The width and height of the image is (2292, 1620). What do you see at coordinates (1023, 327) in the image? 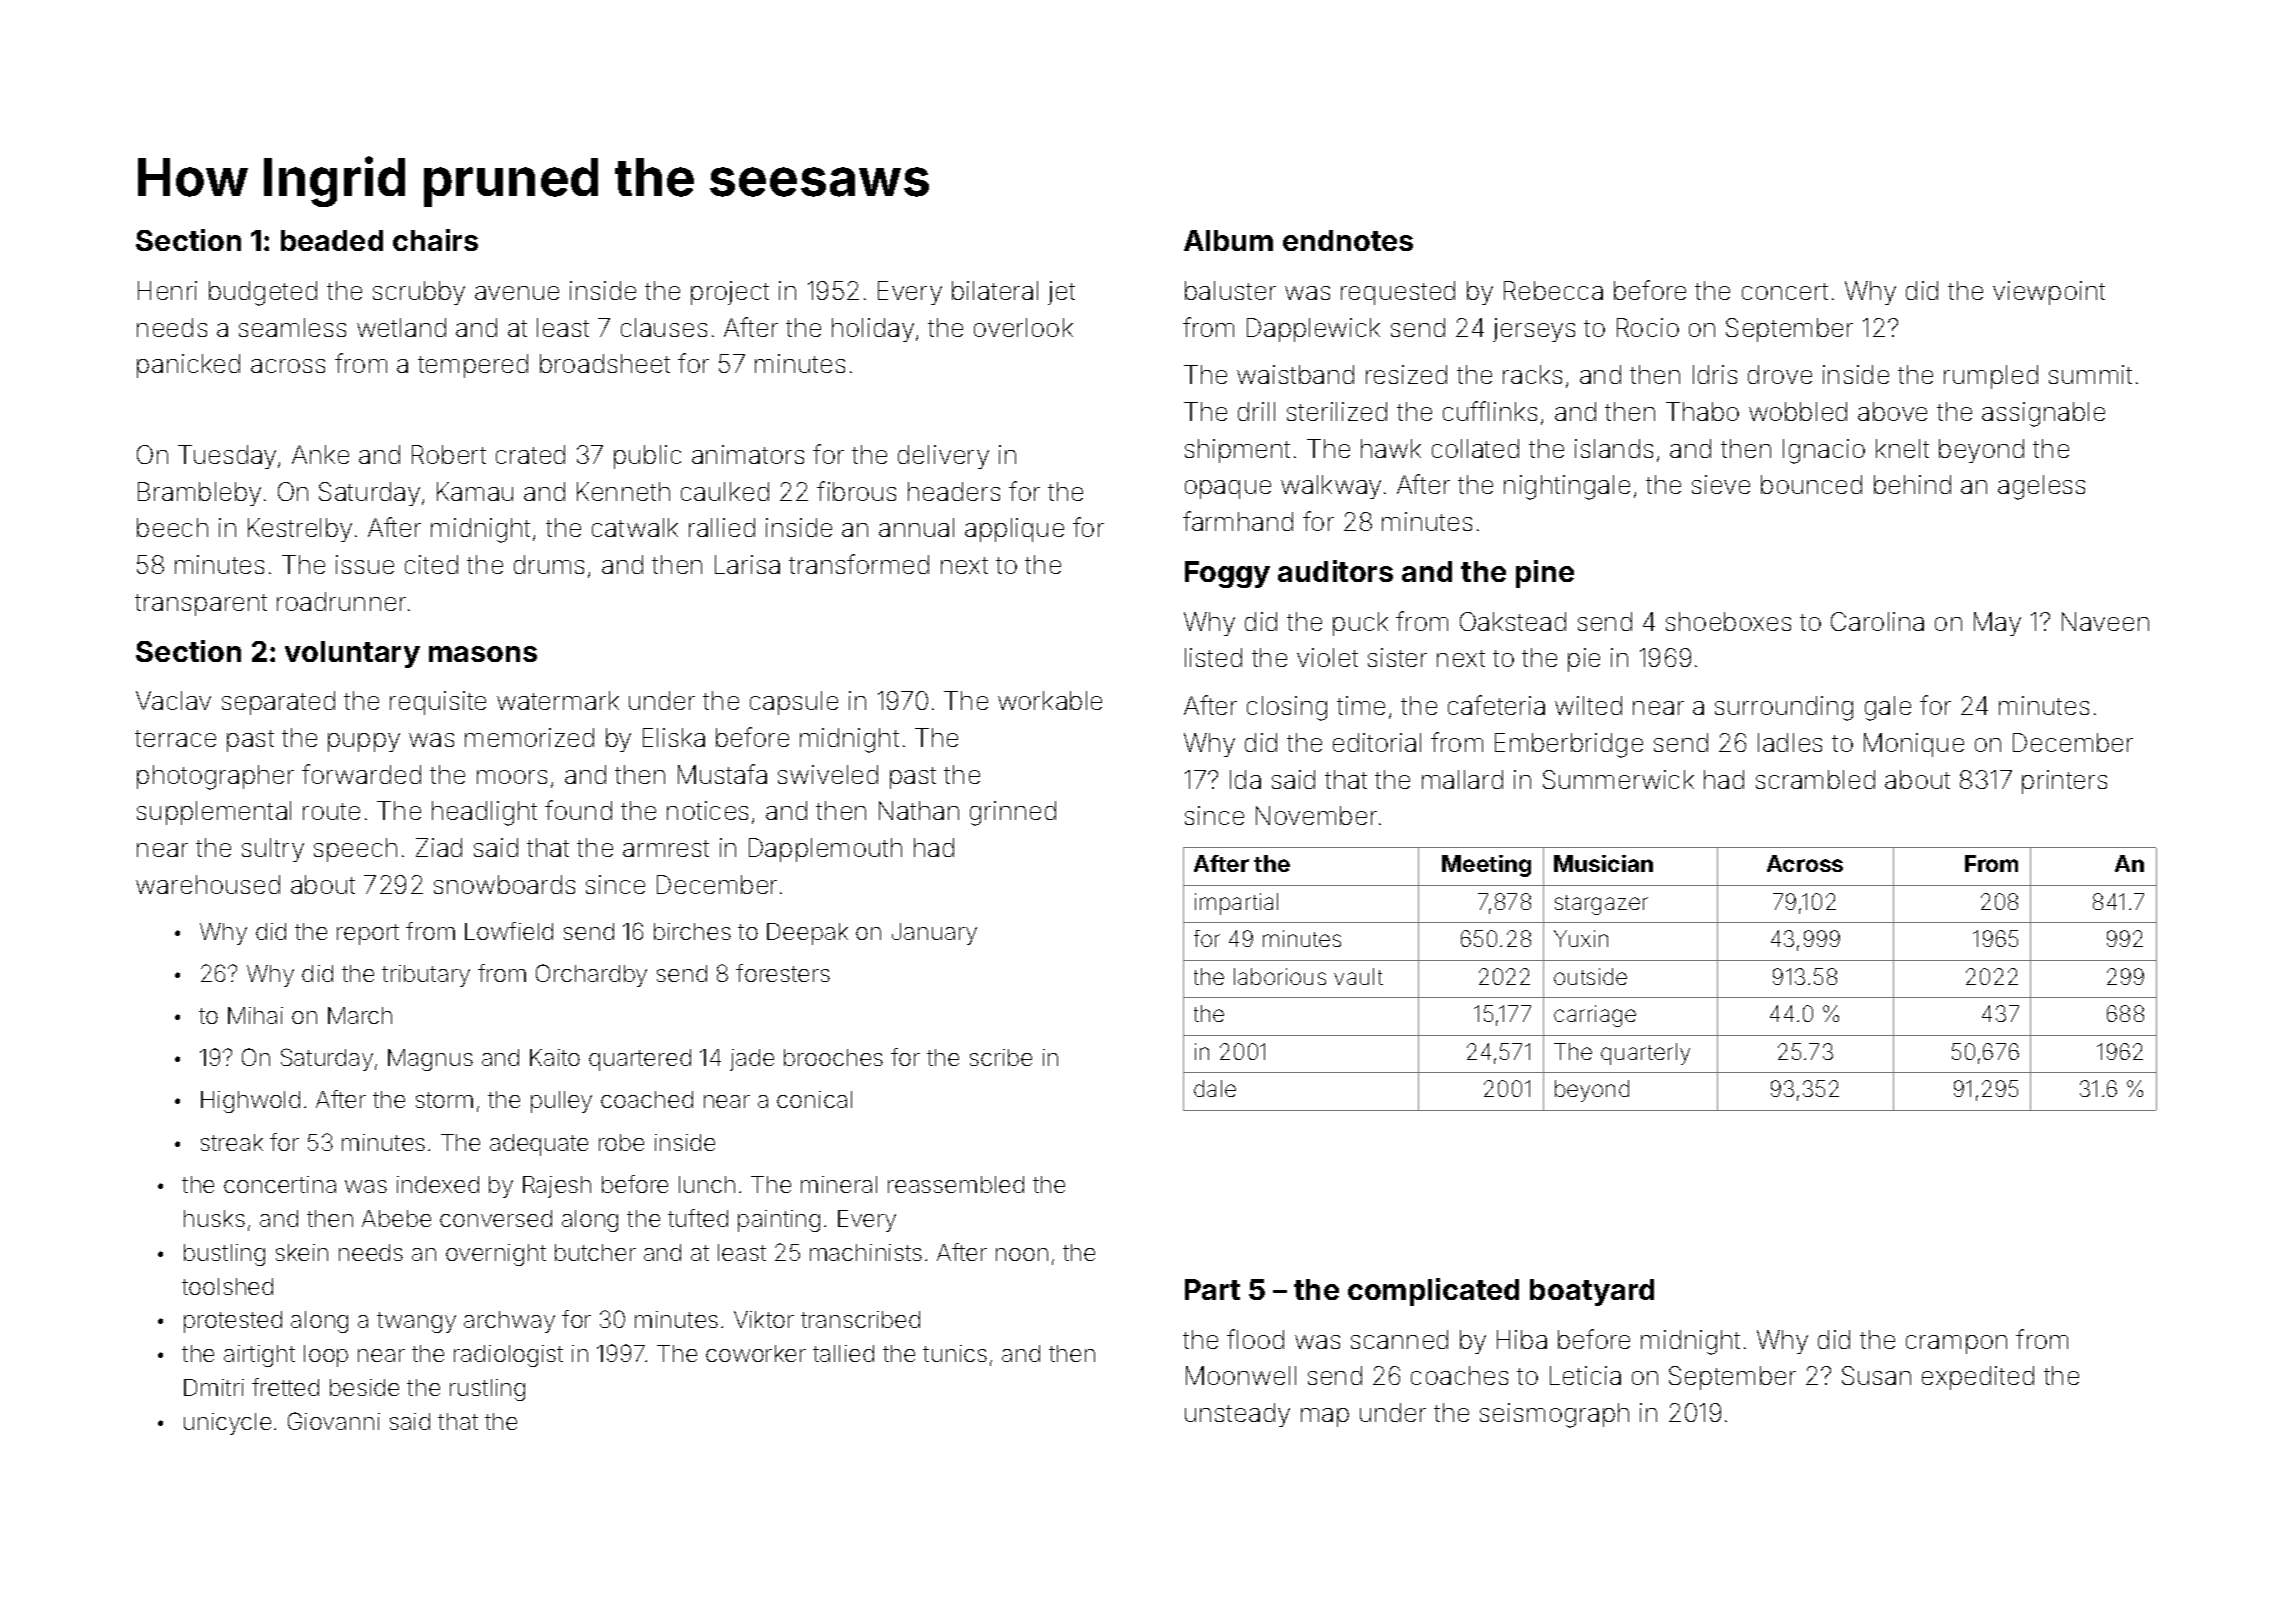
I see `overlook` at bounding box center [1023, 327].
